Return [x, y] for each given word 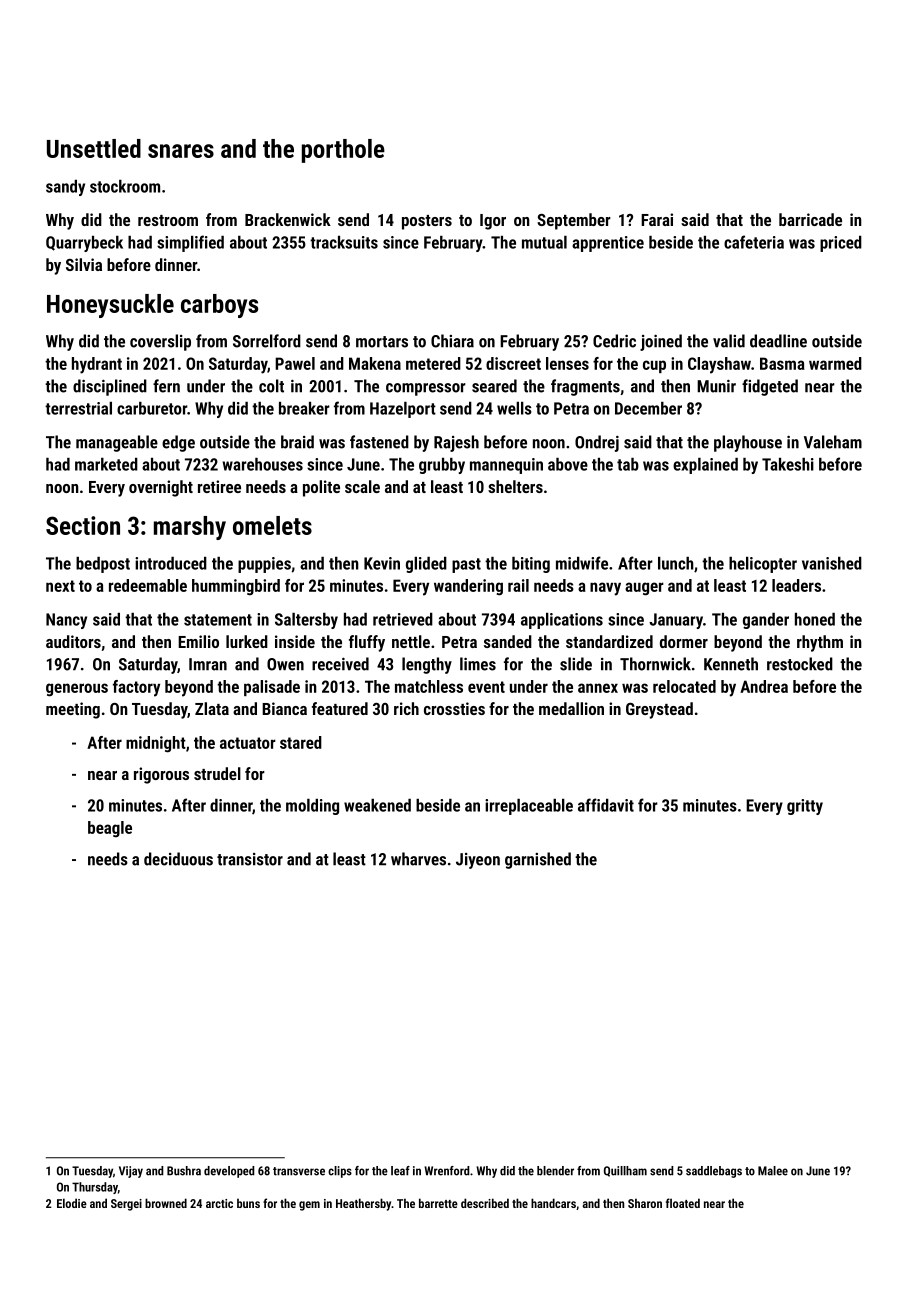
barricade [810, 219]
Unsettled [94, 148]
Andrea [764, 686]
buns [248, 1203]
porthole [343, 151]
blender [555, 1171]
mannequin [506, 466]
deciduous [178, 859]
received [340, 664]
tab [628, 464]
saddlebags [714, 1172]
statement [218, 620]
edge [178, 443]
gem [309, 1206]
